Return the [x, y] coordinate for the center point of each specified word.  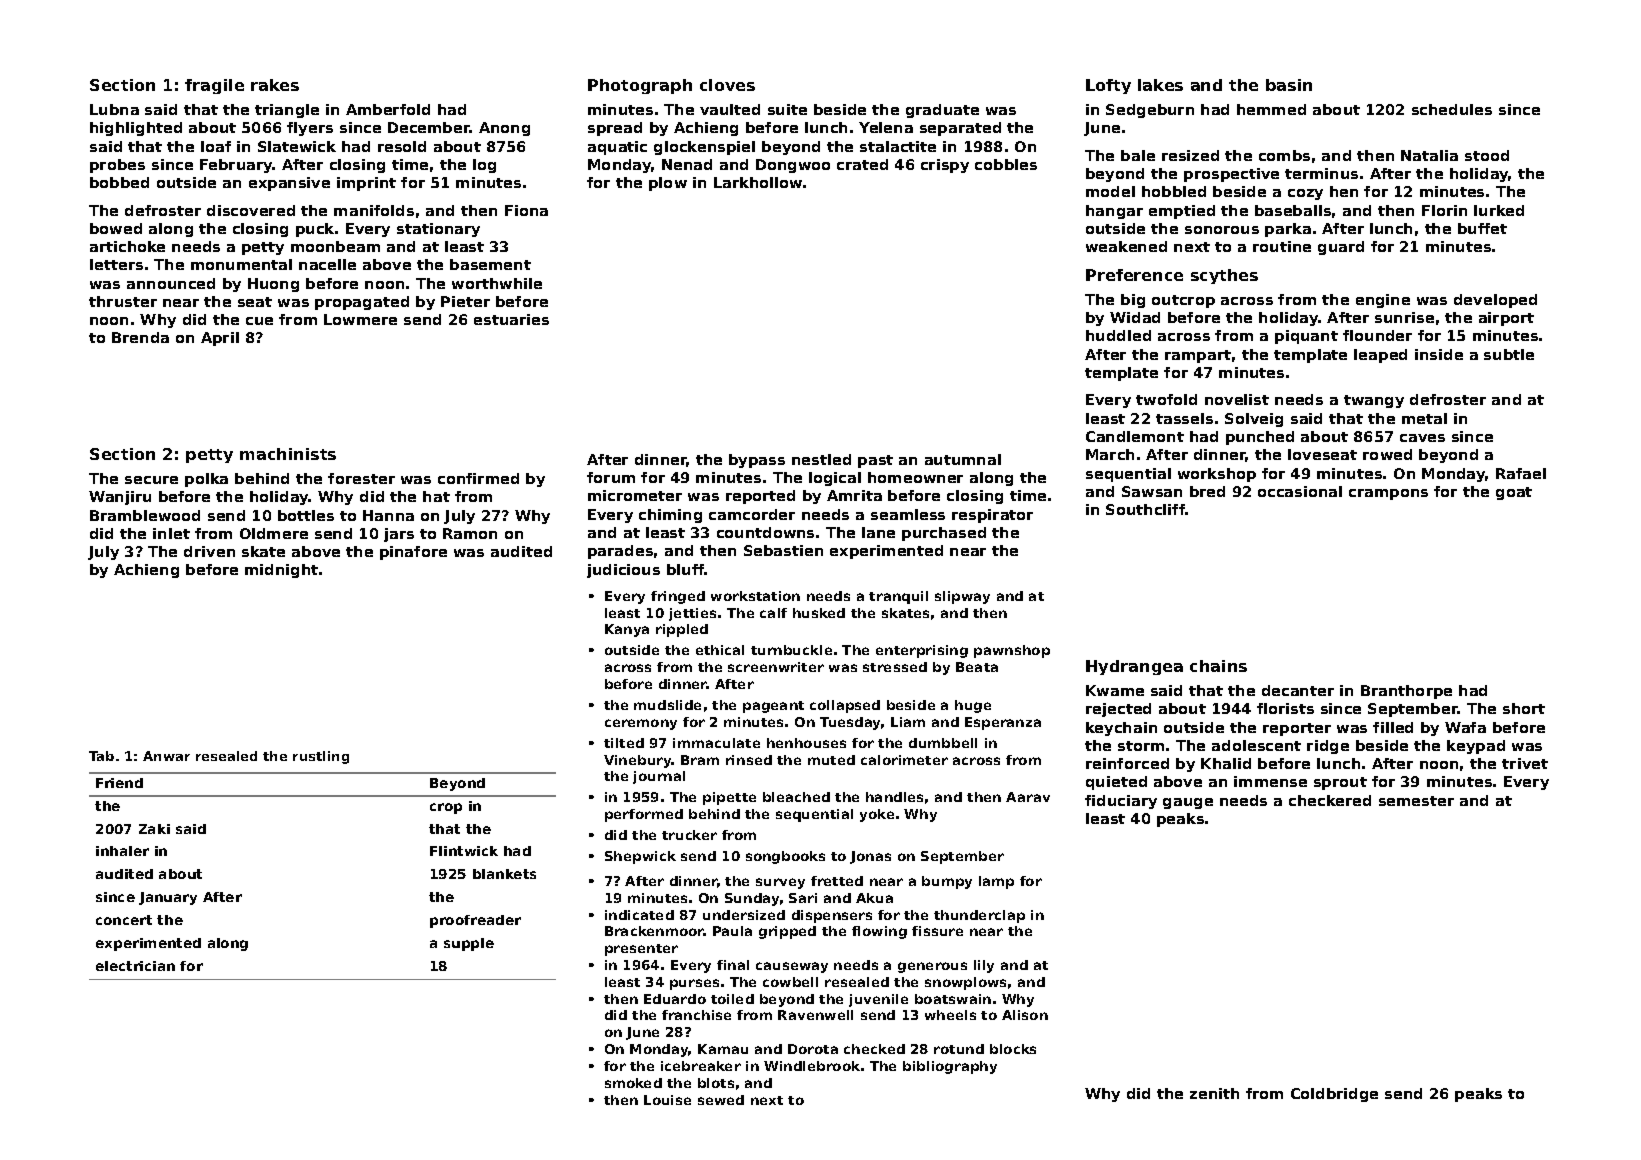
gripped [787, 932]
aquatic [617, 148]
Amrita [854, 495]
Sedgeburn [1150, 111]
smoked [633, 1083]
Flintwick [464, 851]
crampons [1388, 494]
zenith [1214, 1093]
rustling [321, 757]
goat [1514, 493]
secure [151, 480]
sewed [721, 1100]
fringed [678, 597]
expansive [289, 184]
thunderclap [979, 916]
